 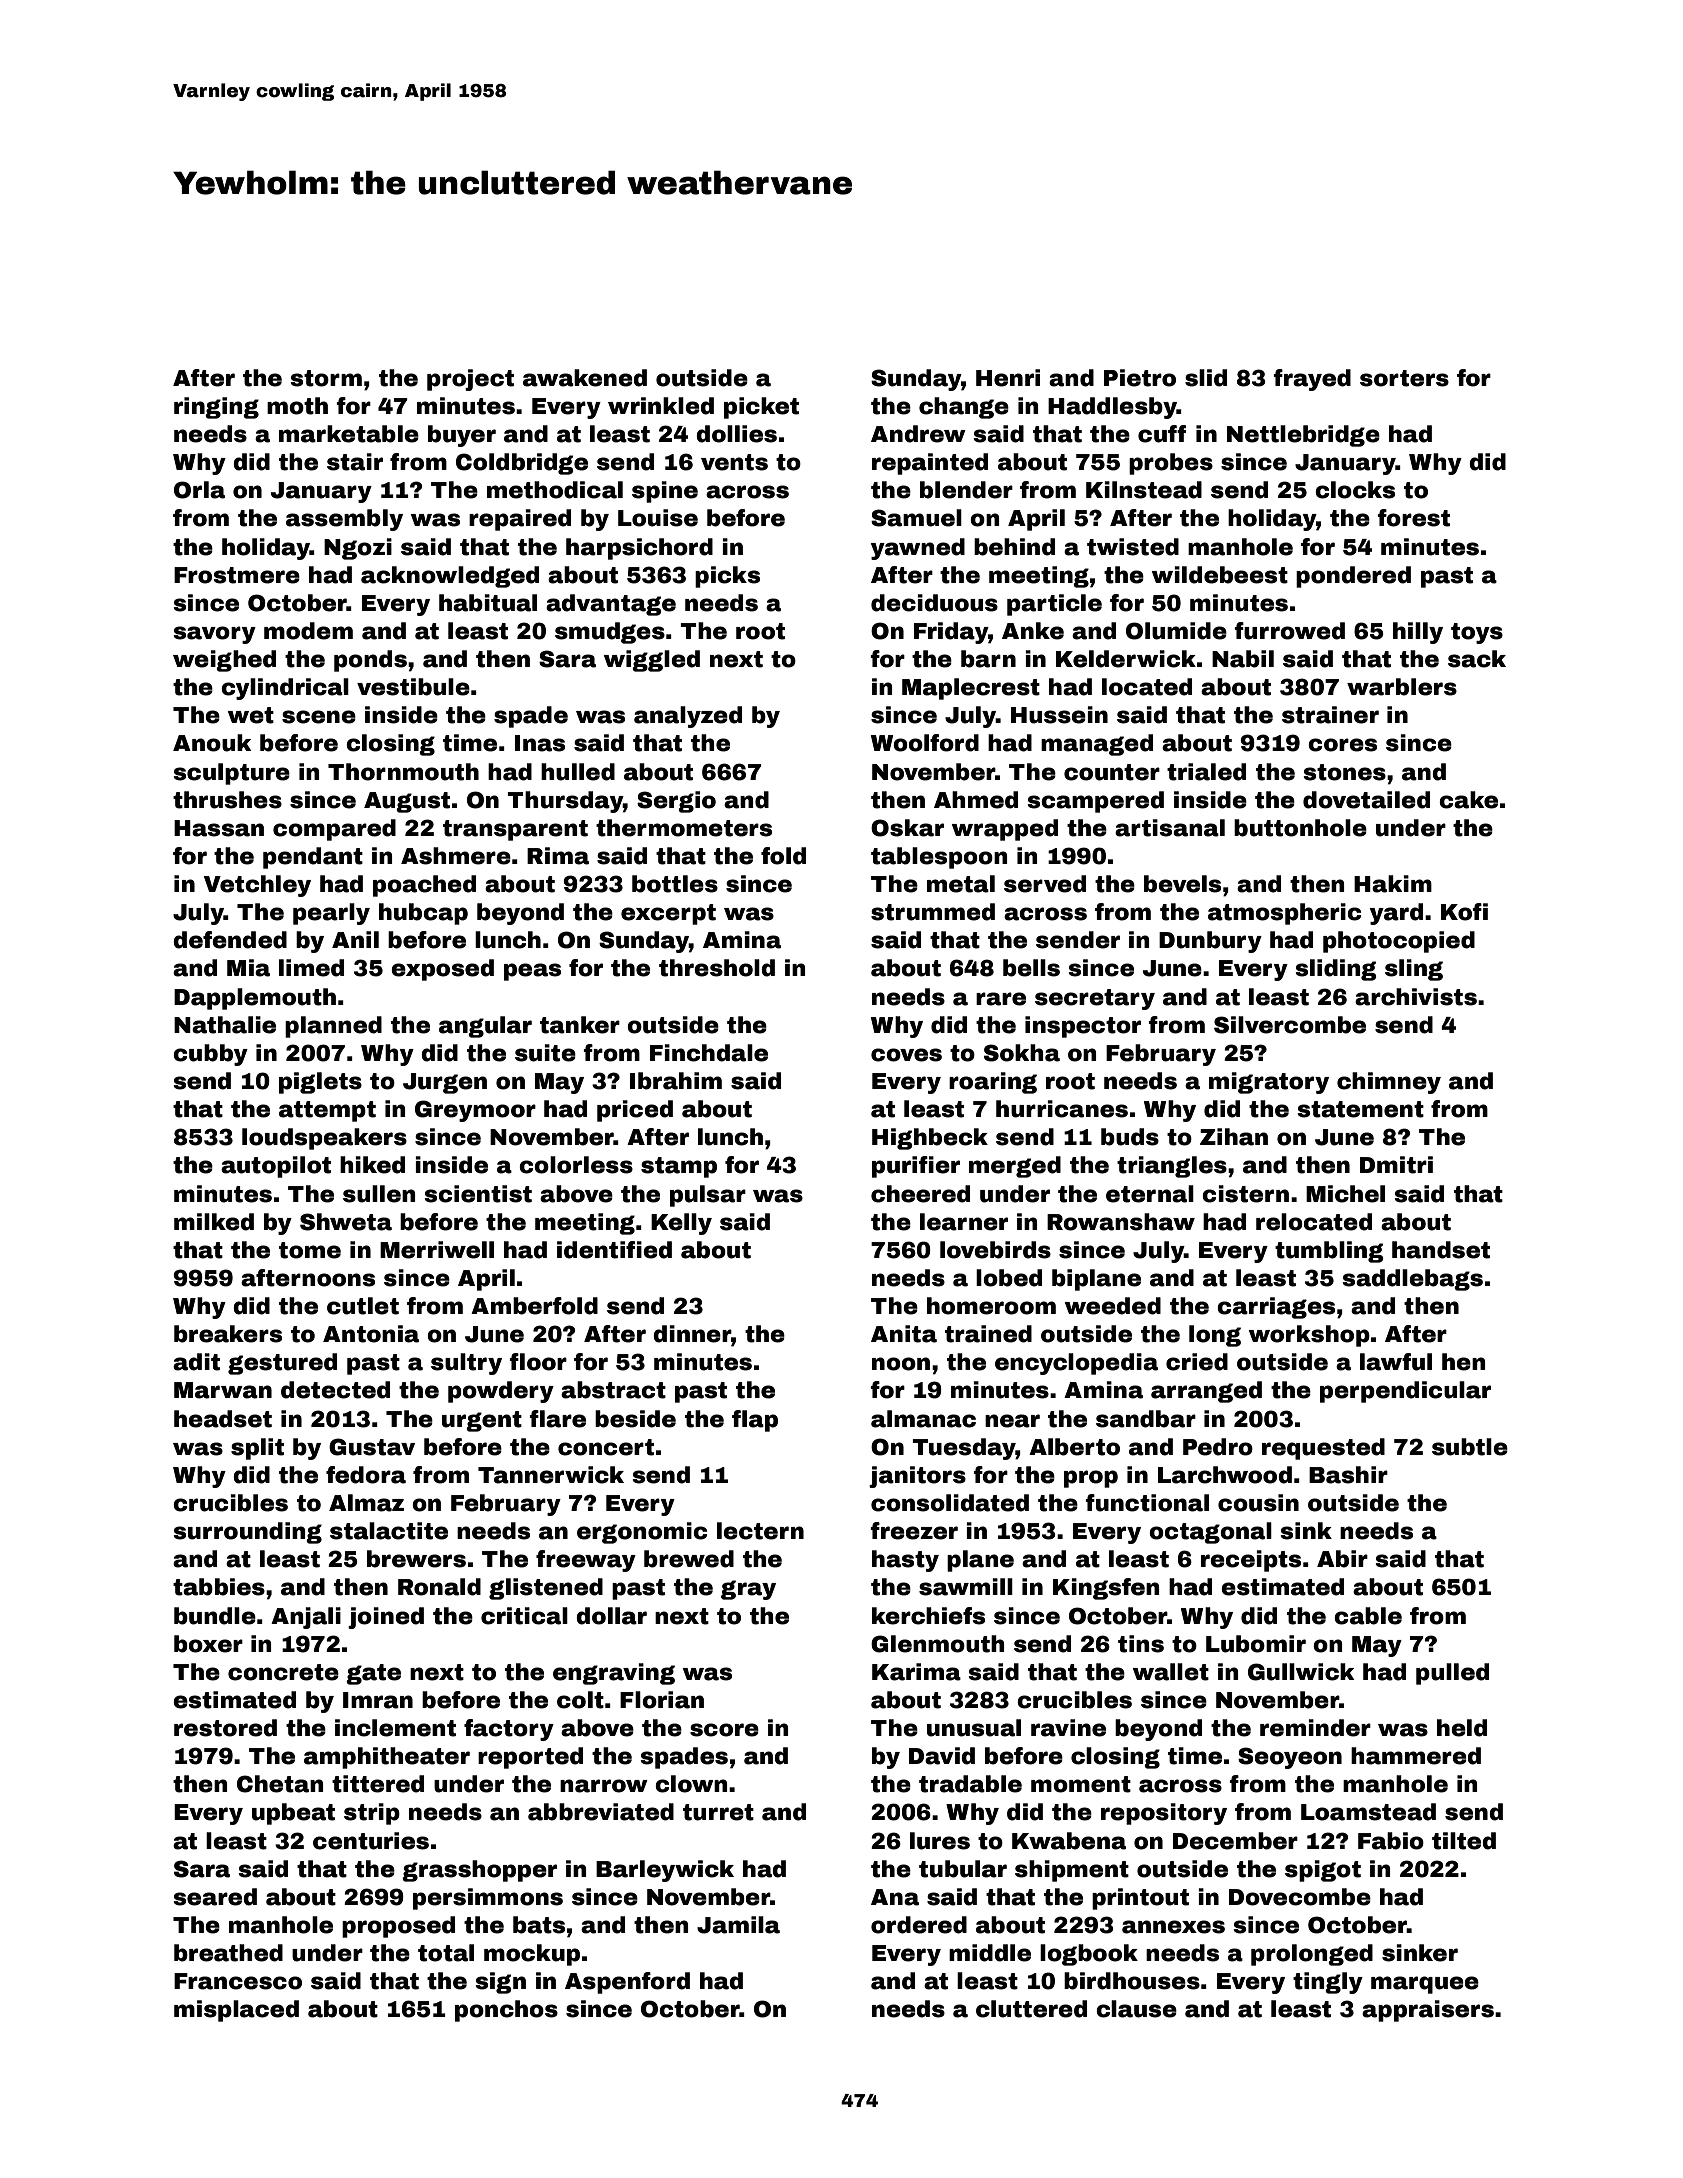 What do you see at coordinates (734, 462) in the screenshot?
I see `vents` at bounding box center [734, 462].
